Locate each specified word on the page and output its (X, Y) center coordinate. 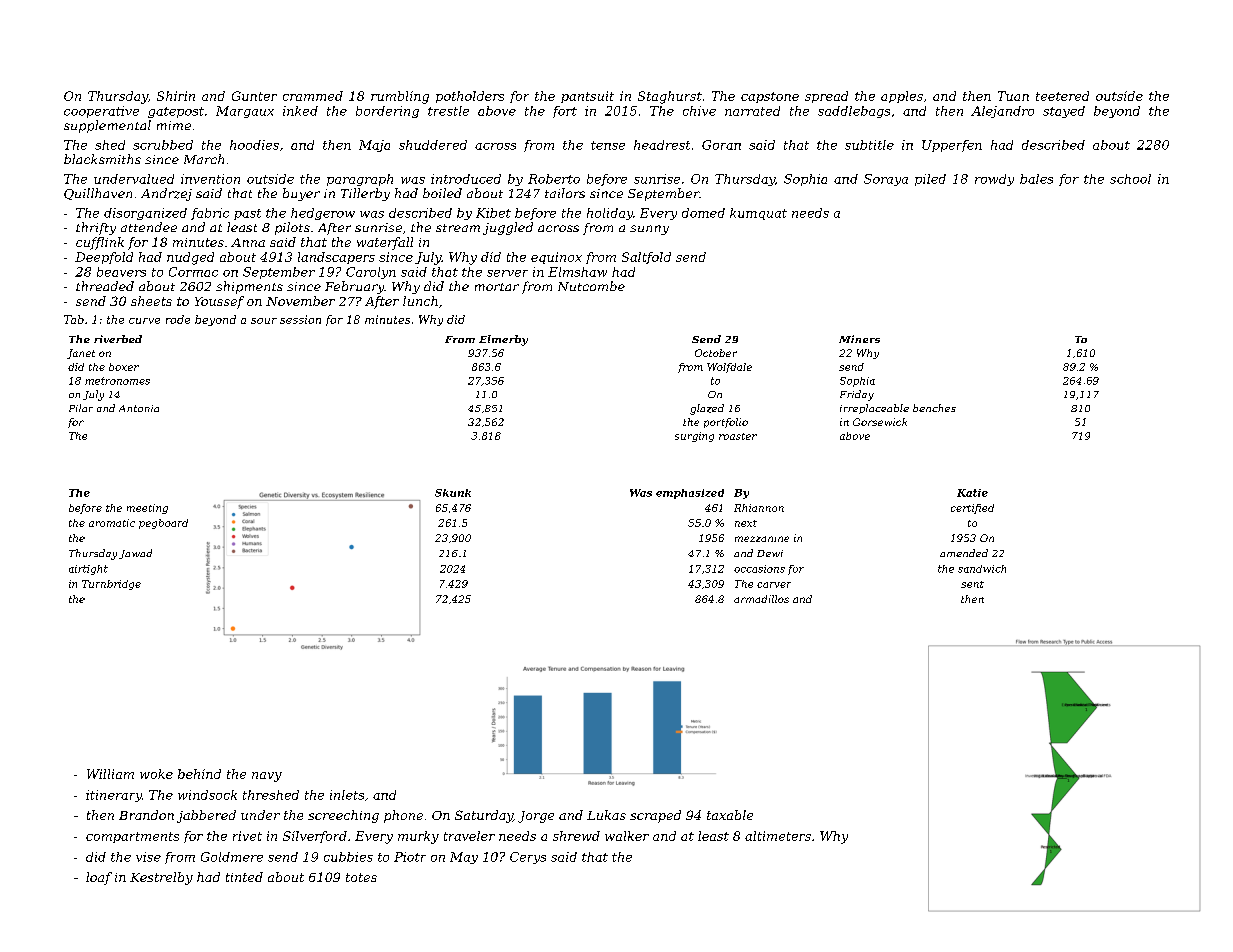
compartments (132, 837)
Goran (721, 145)
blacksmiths (102, 159)
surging (694, 437)
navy (267, 777)
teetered (1062, 96)
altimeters (778, 836)
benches (934, 408)
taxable (730, 815)
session (300, 319)
